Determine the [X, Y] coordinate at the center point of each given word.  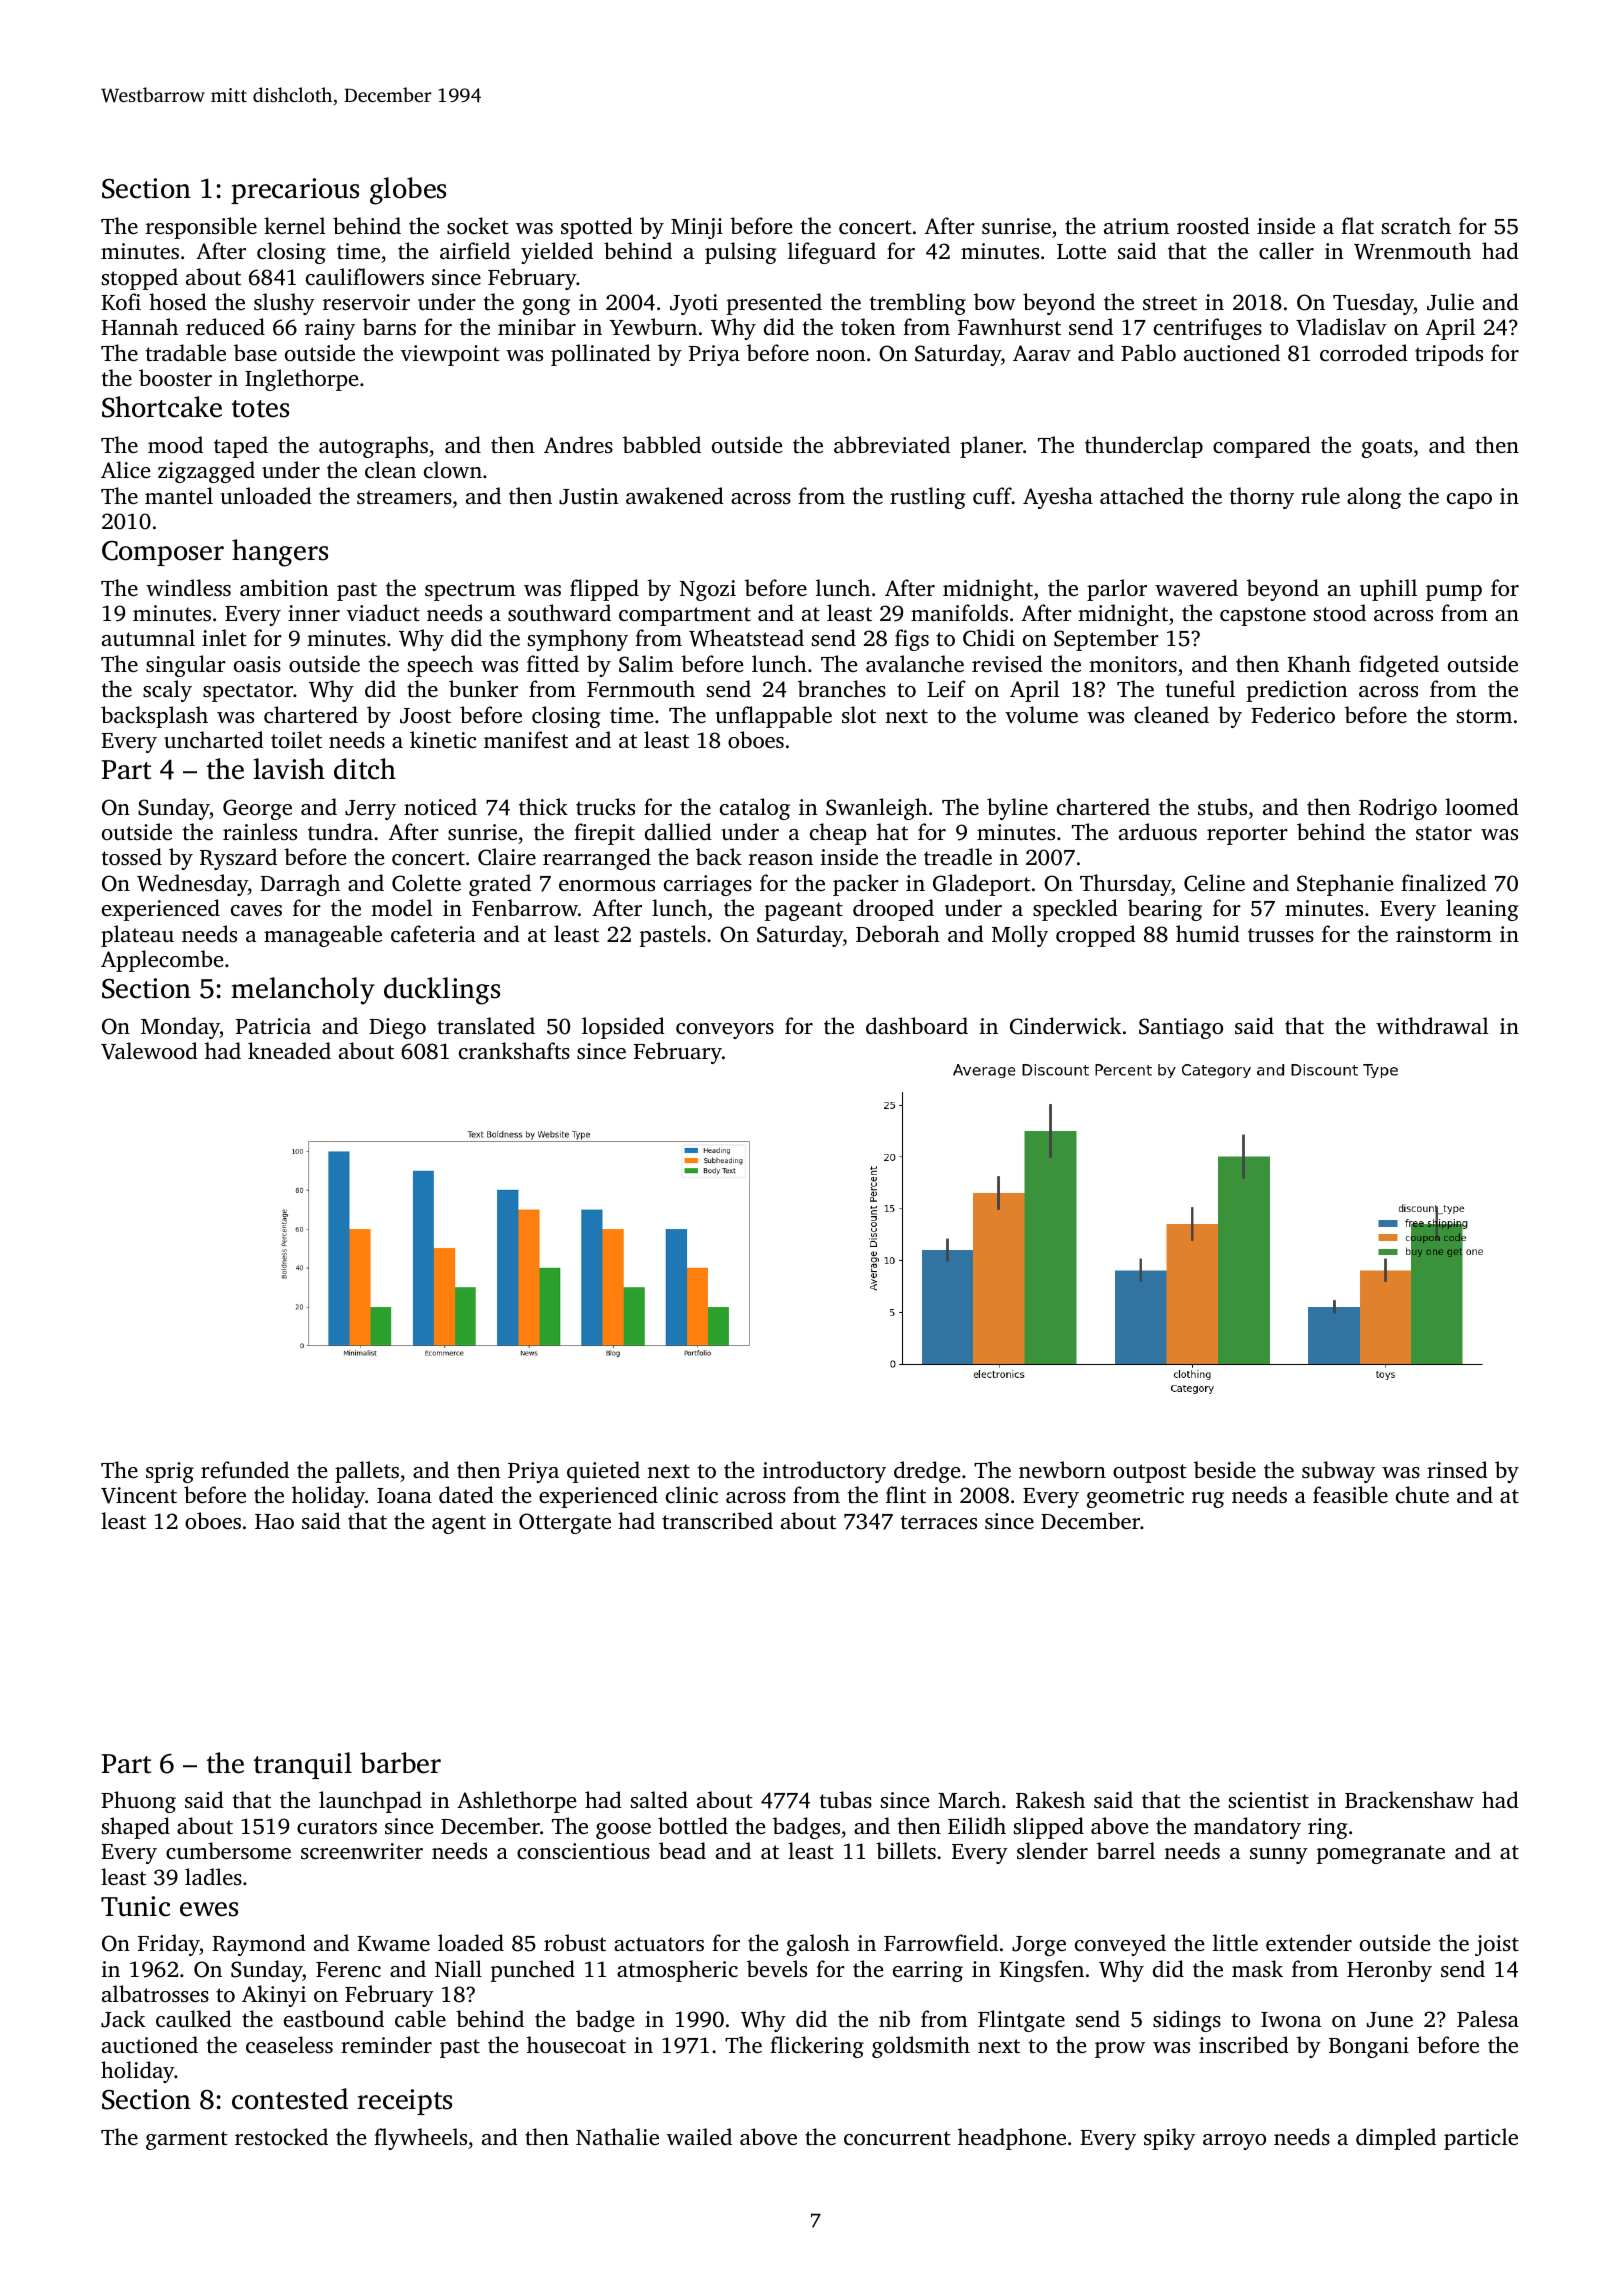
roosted [1213, 225]
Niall [458, 1968]
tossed [132, 856]
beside [1225, 1469]
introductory [824, 1472]
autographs [373, 447]
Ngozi [708, 590]
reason [781, 859]
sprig [170, 1472]
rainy [330, 329]
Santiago [1181, 1028]
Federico [1293, 714]
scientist [1269, 1800]
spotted [597, 228]
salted [659, 1799]
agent [459, 1524]
